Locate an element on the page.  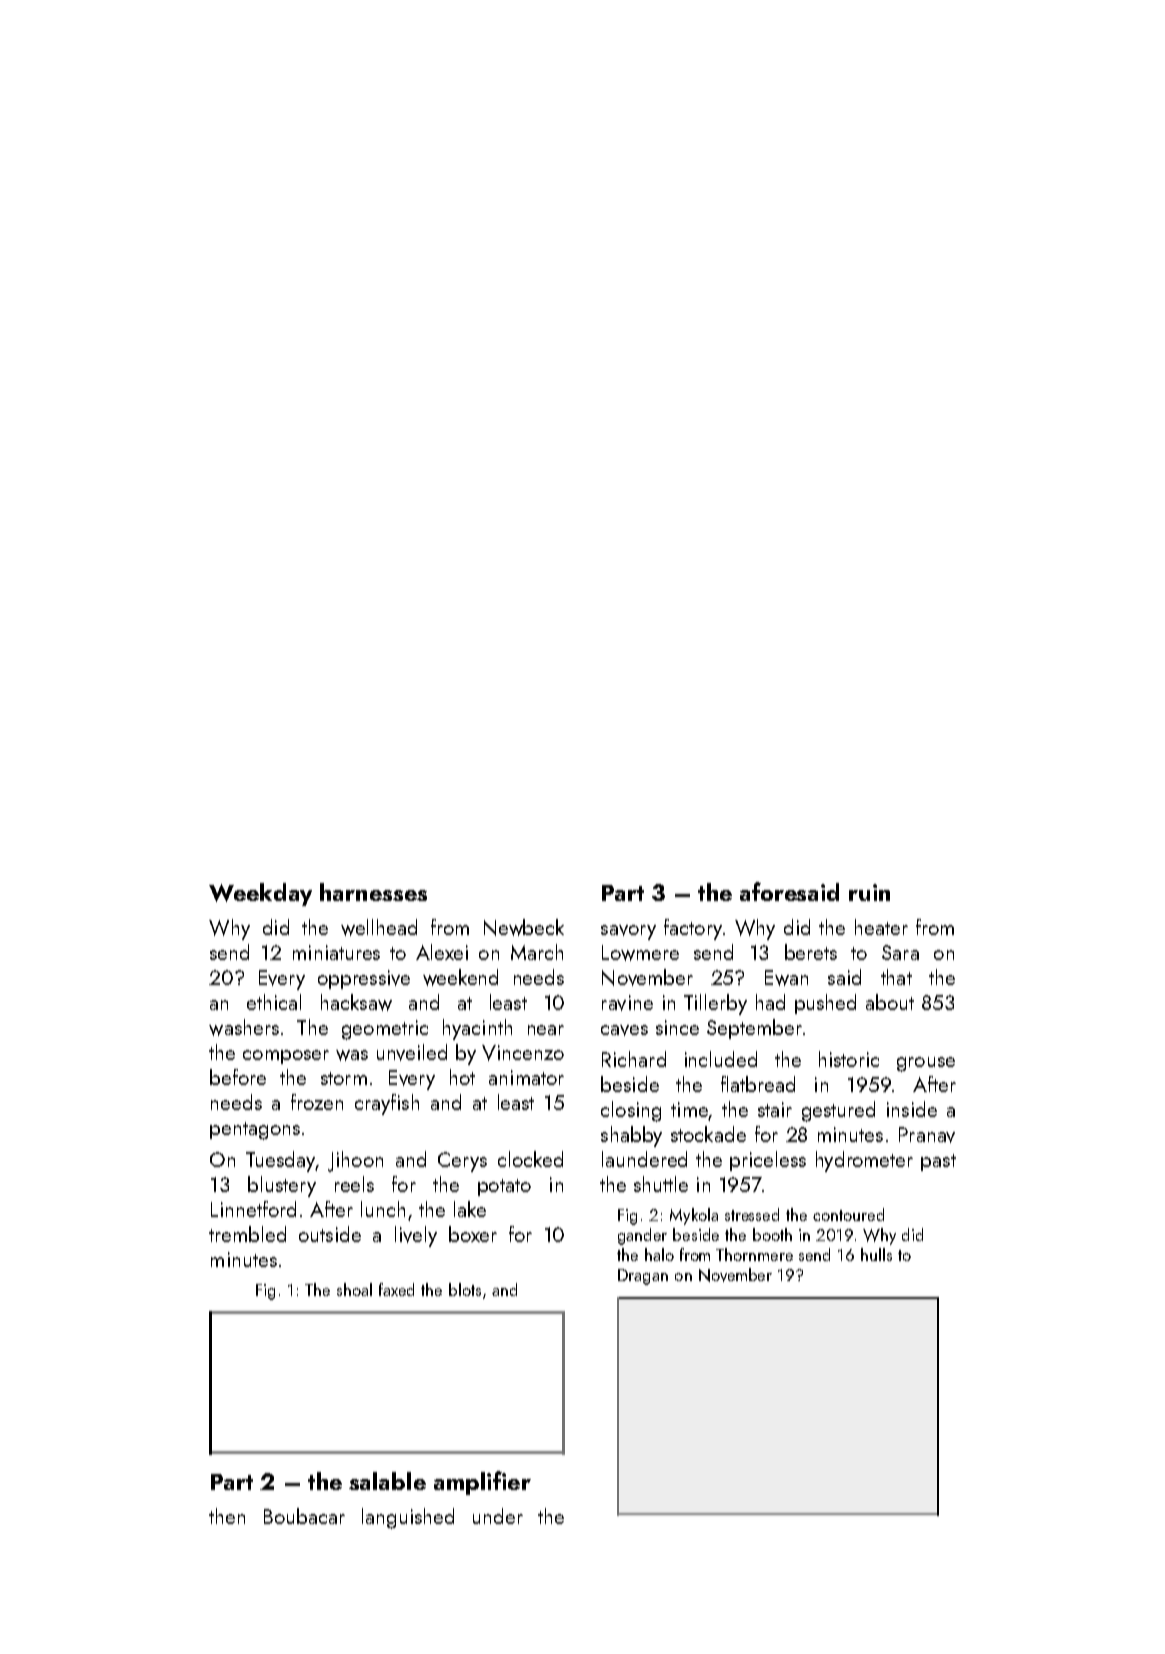
caves is located at coordinates (624, 1030).
